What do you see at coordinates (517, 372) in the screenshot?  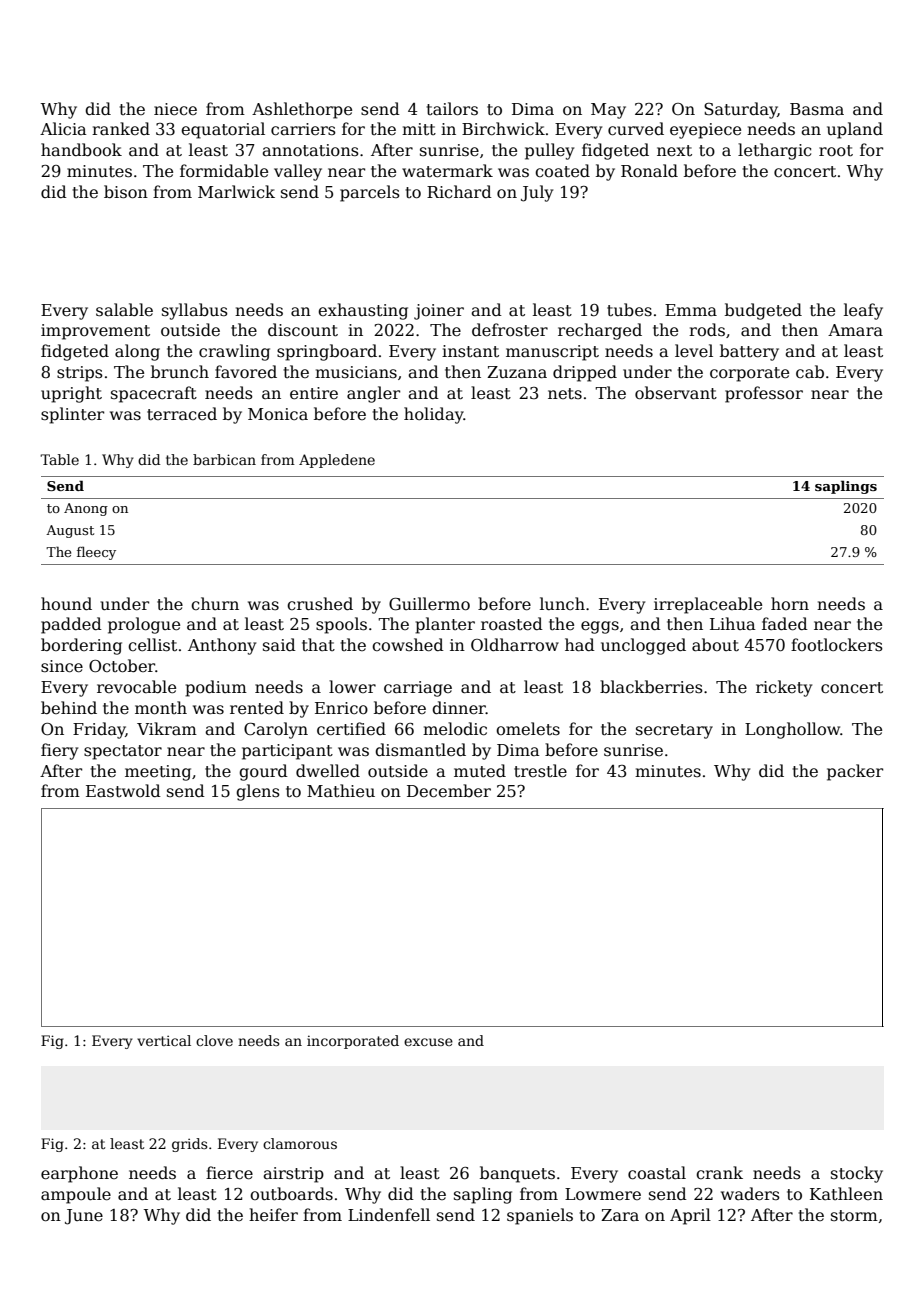 I see `Zuzana` at bounding box center [517, 372].
